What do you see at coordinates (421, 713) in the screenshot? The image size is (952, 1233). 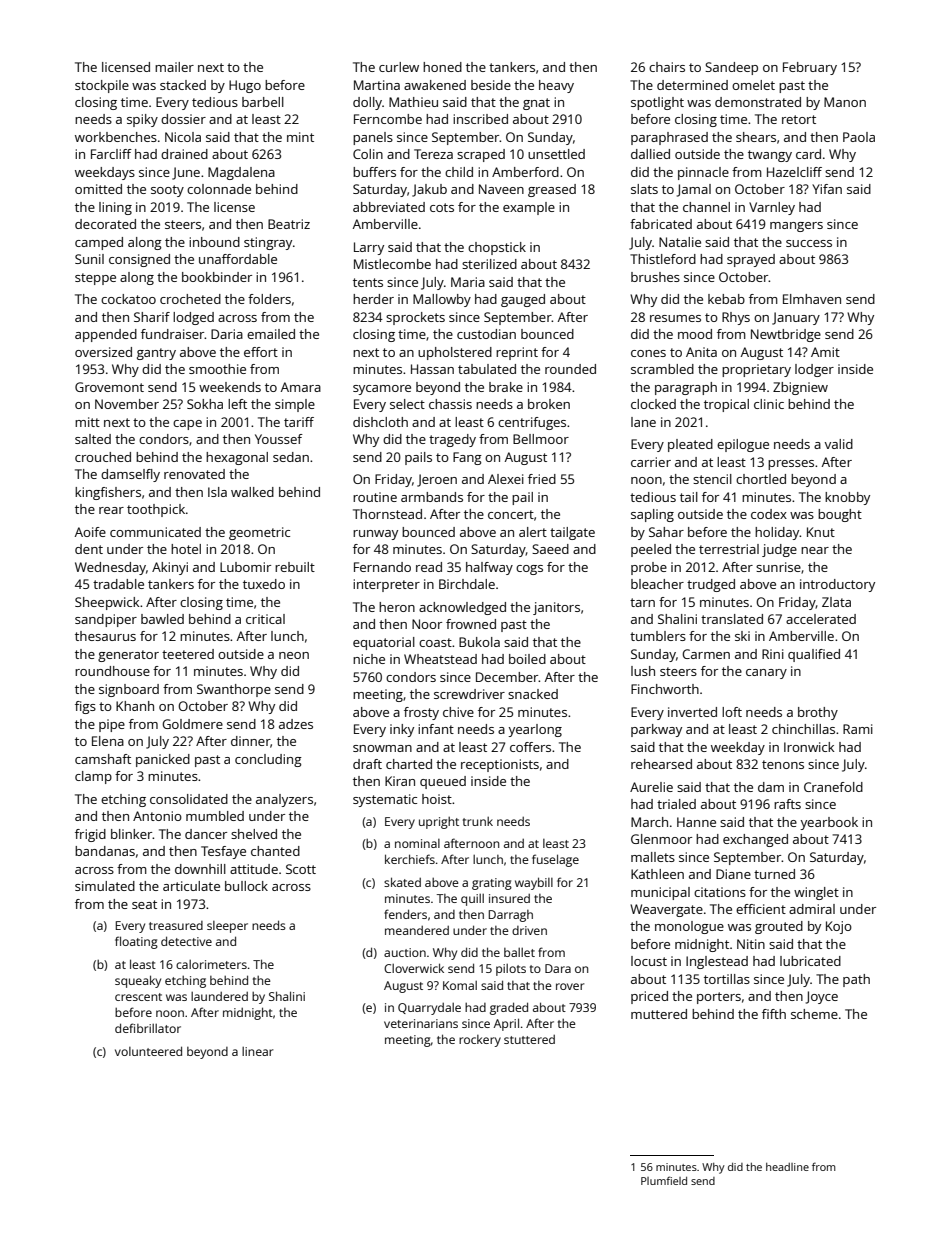 I see `frosty` at bounding box center [421, 713].
